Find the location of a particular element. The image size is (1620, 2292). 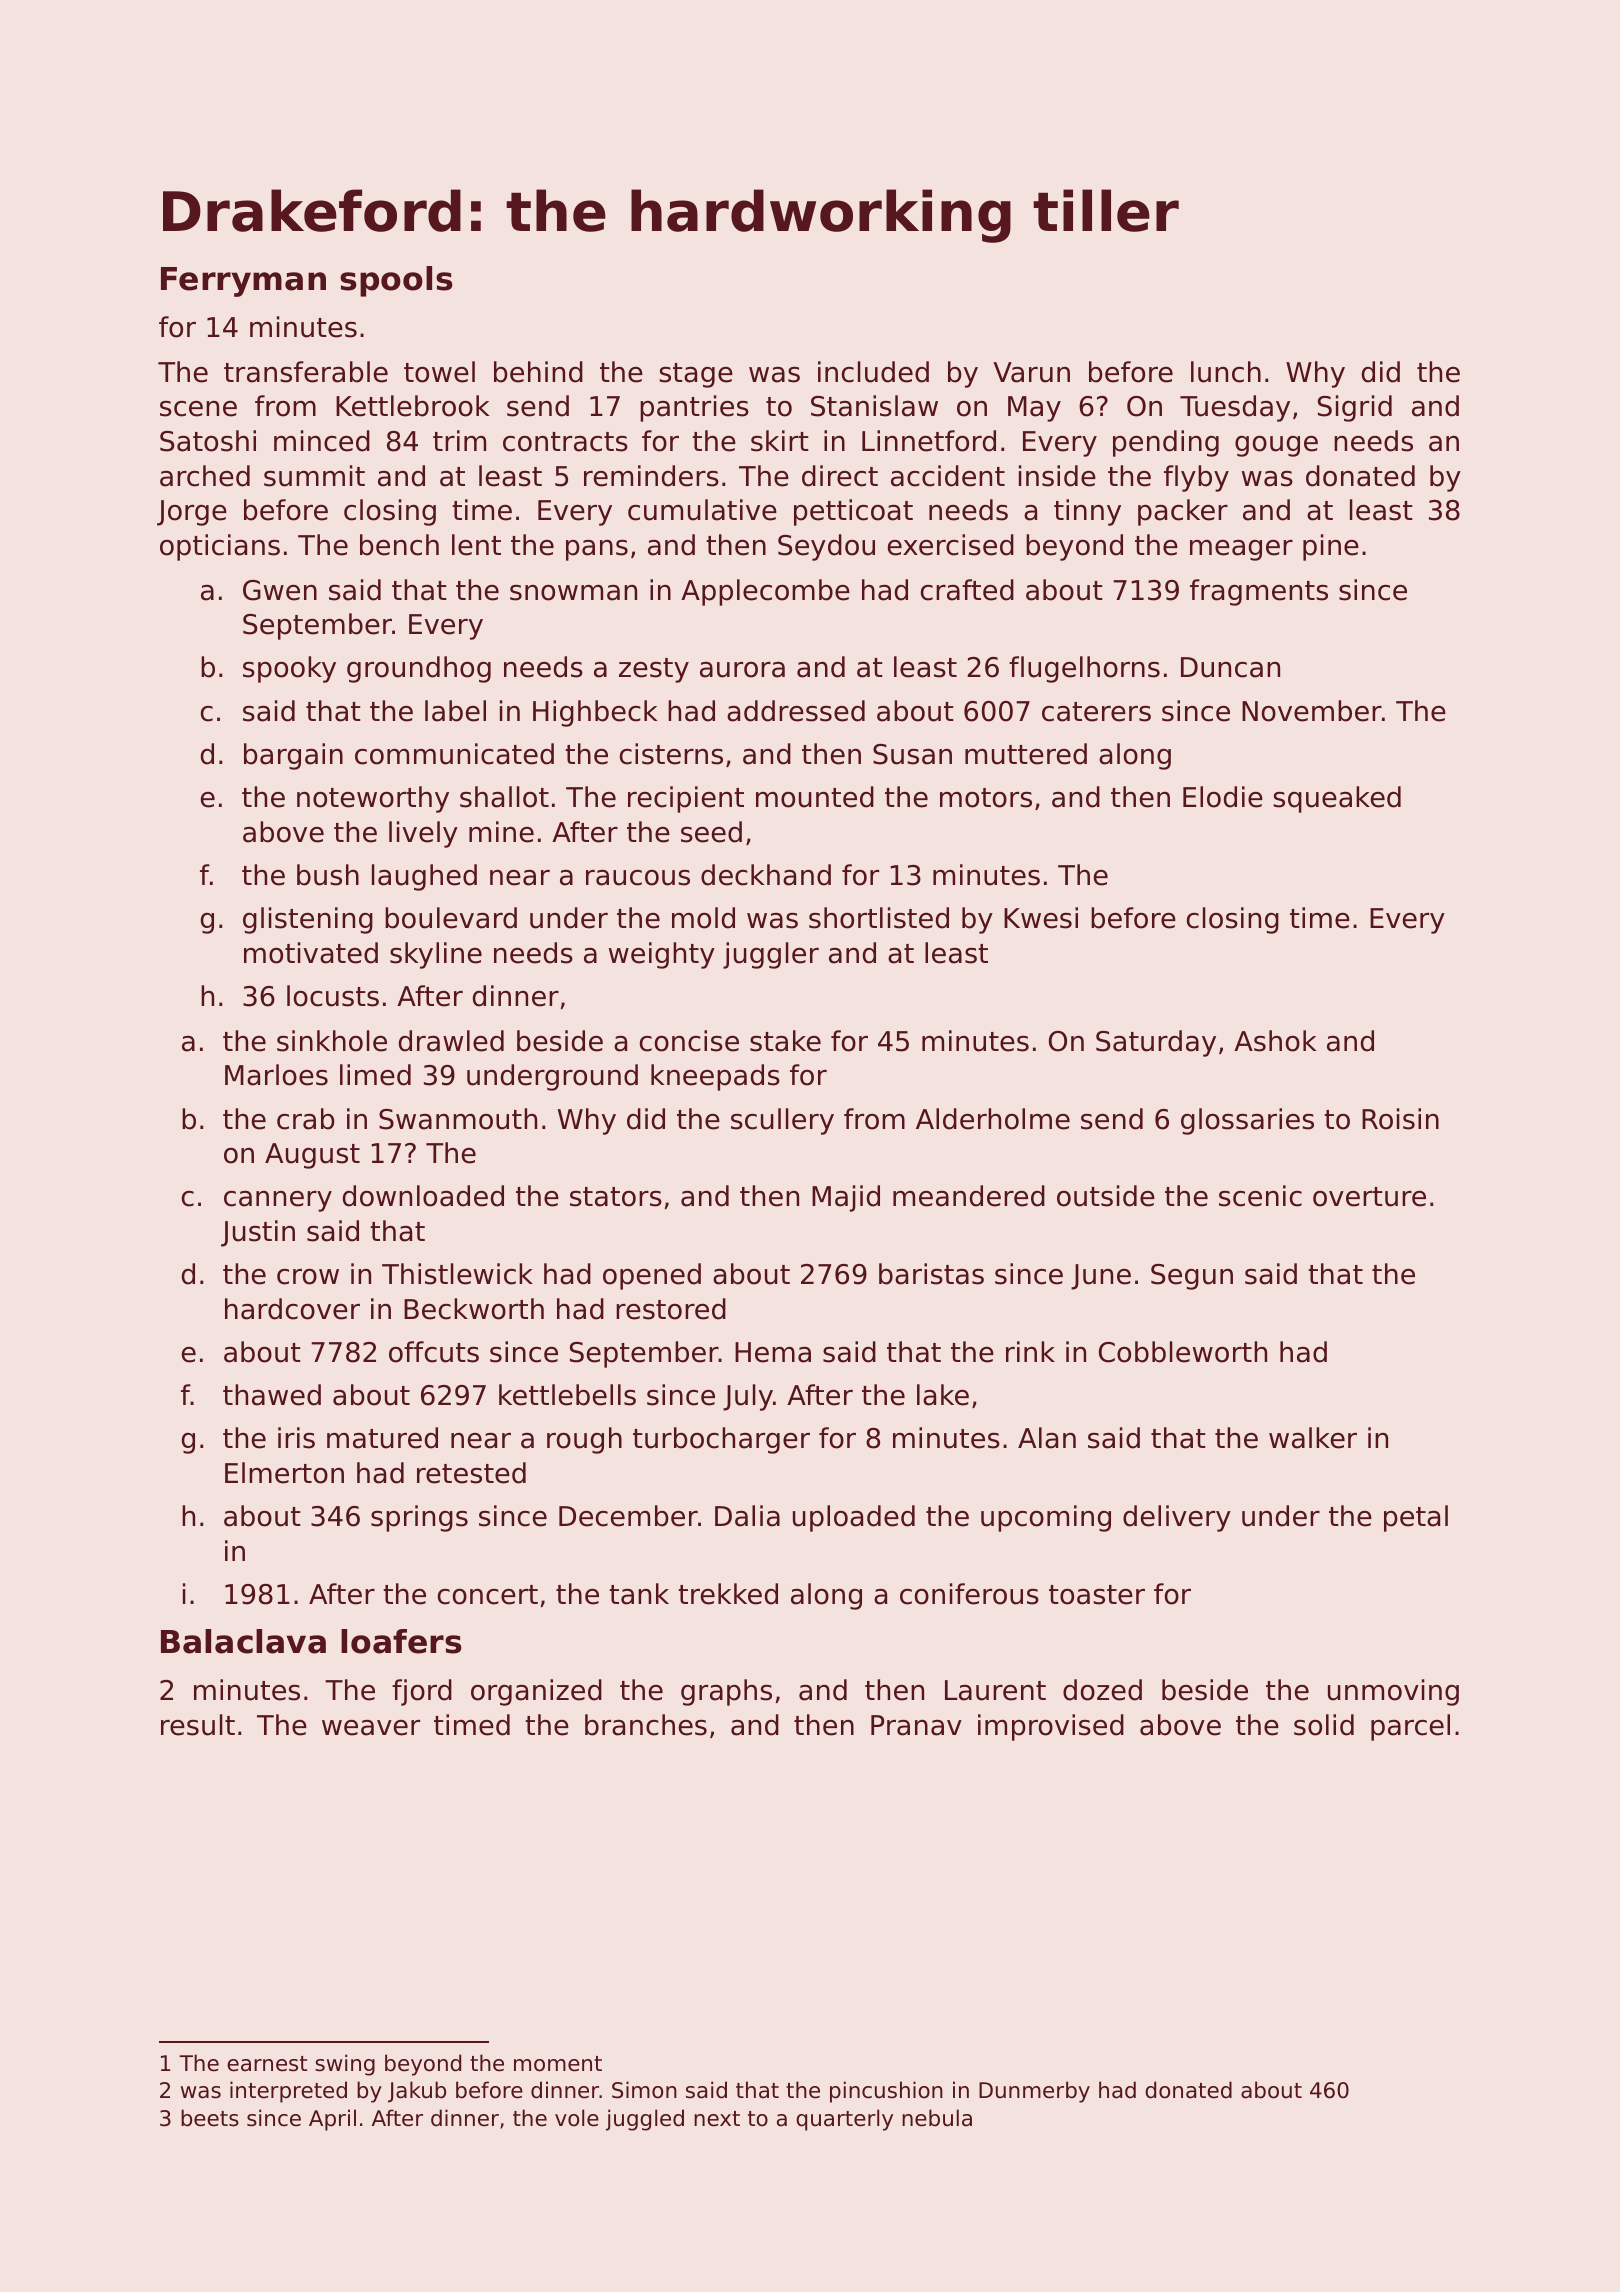

stage is located at coordinates (696, 375).
